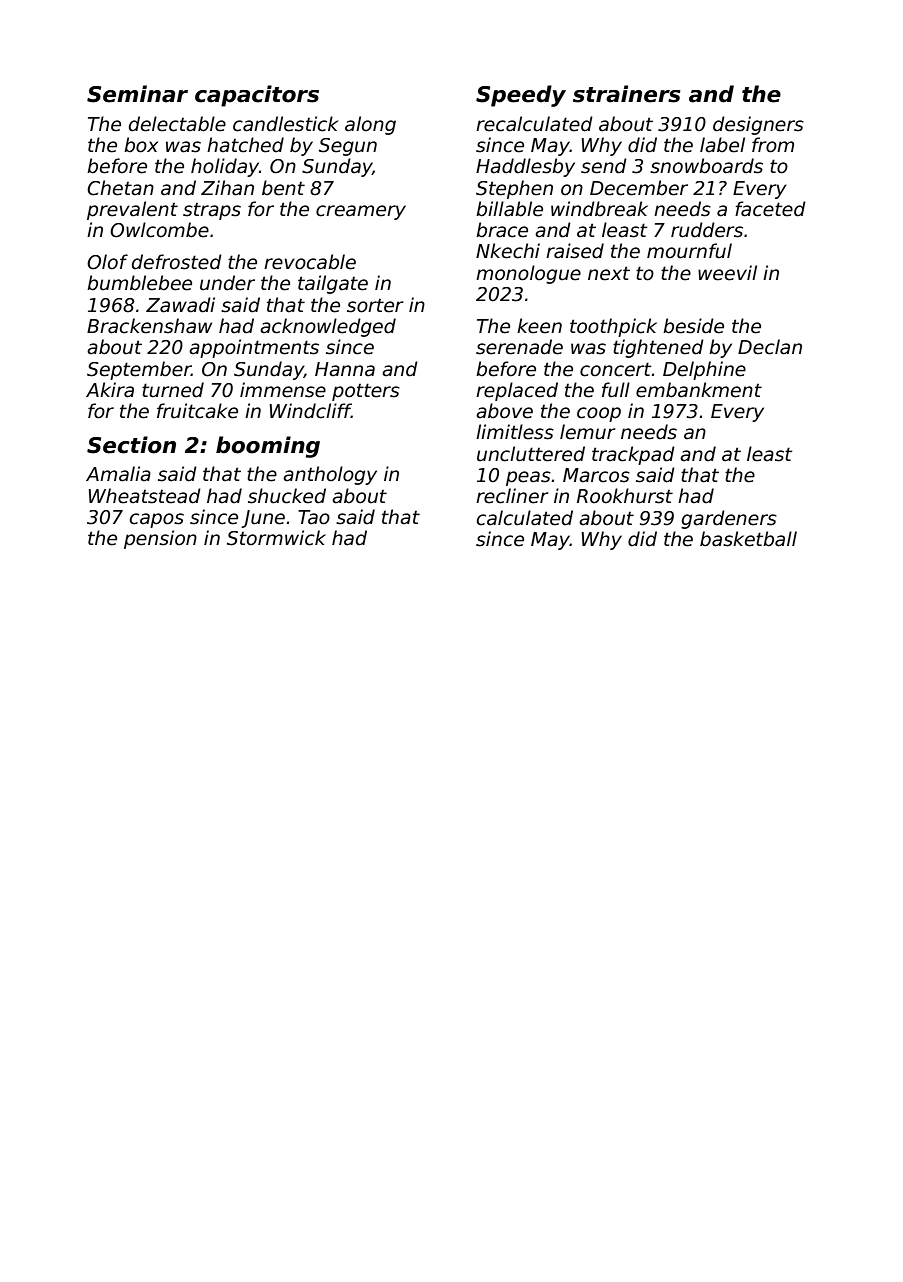  I want to click on Wheatstead, so click(145, 496).
